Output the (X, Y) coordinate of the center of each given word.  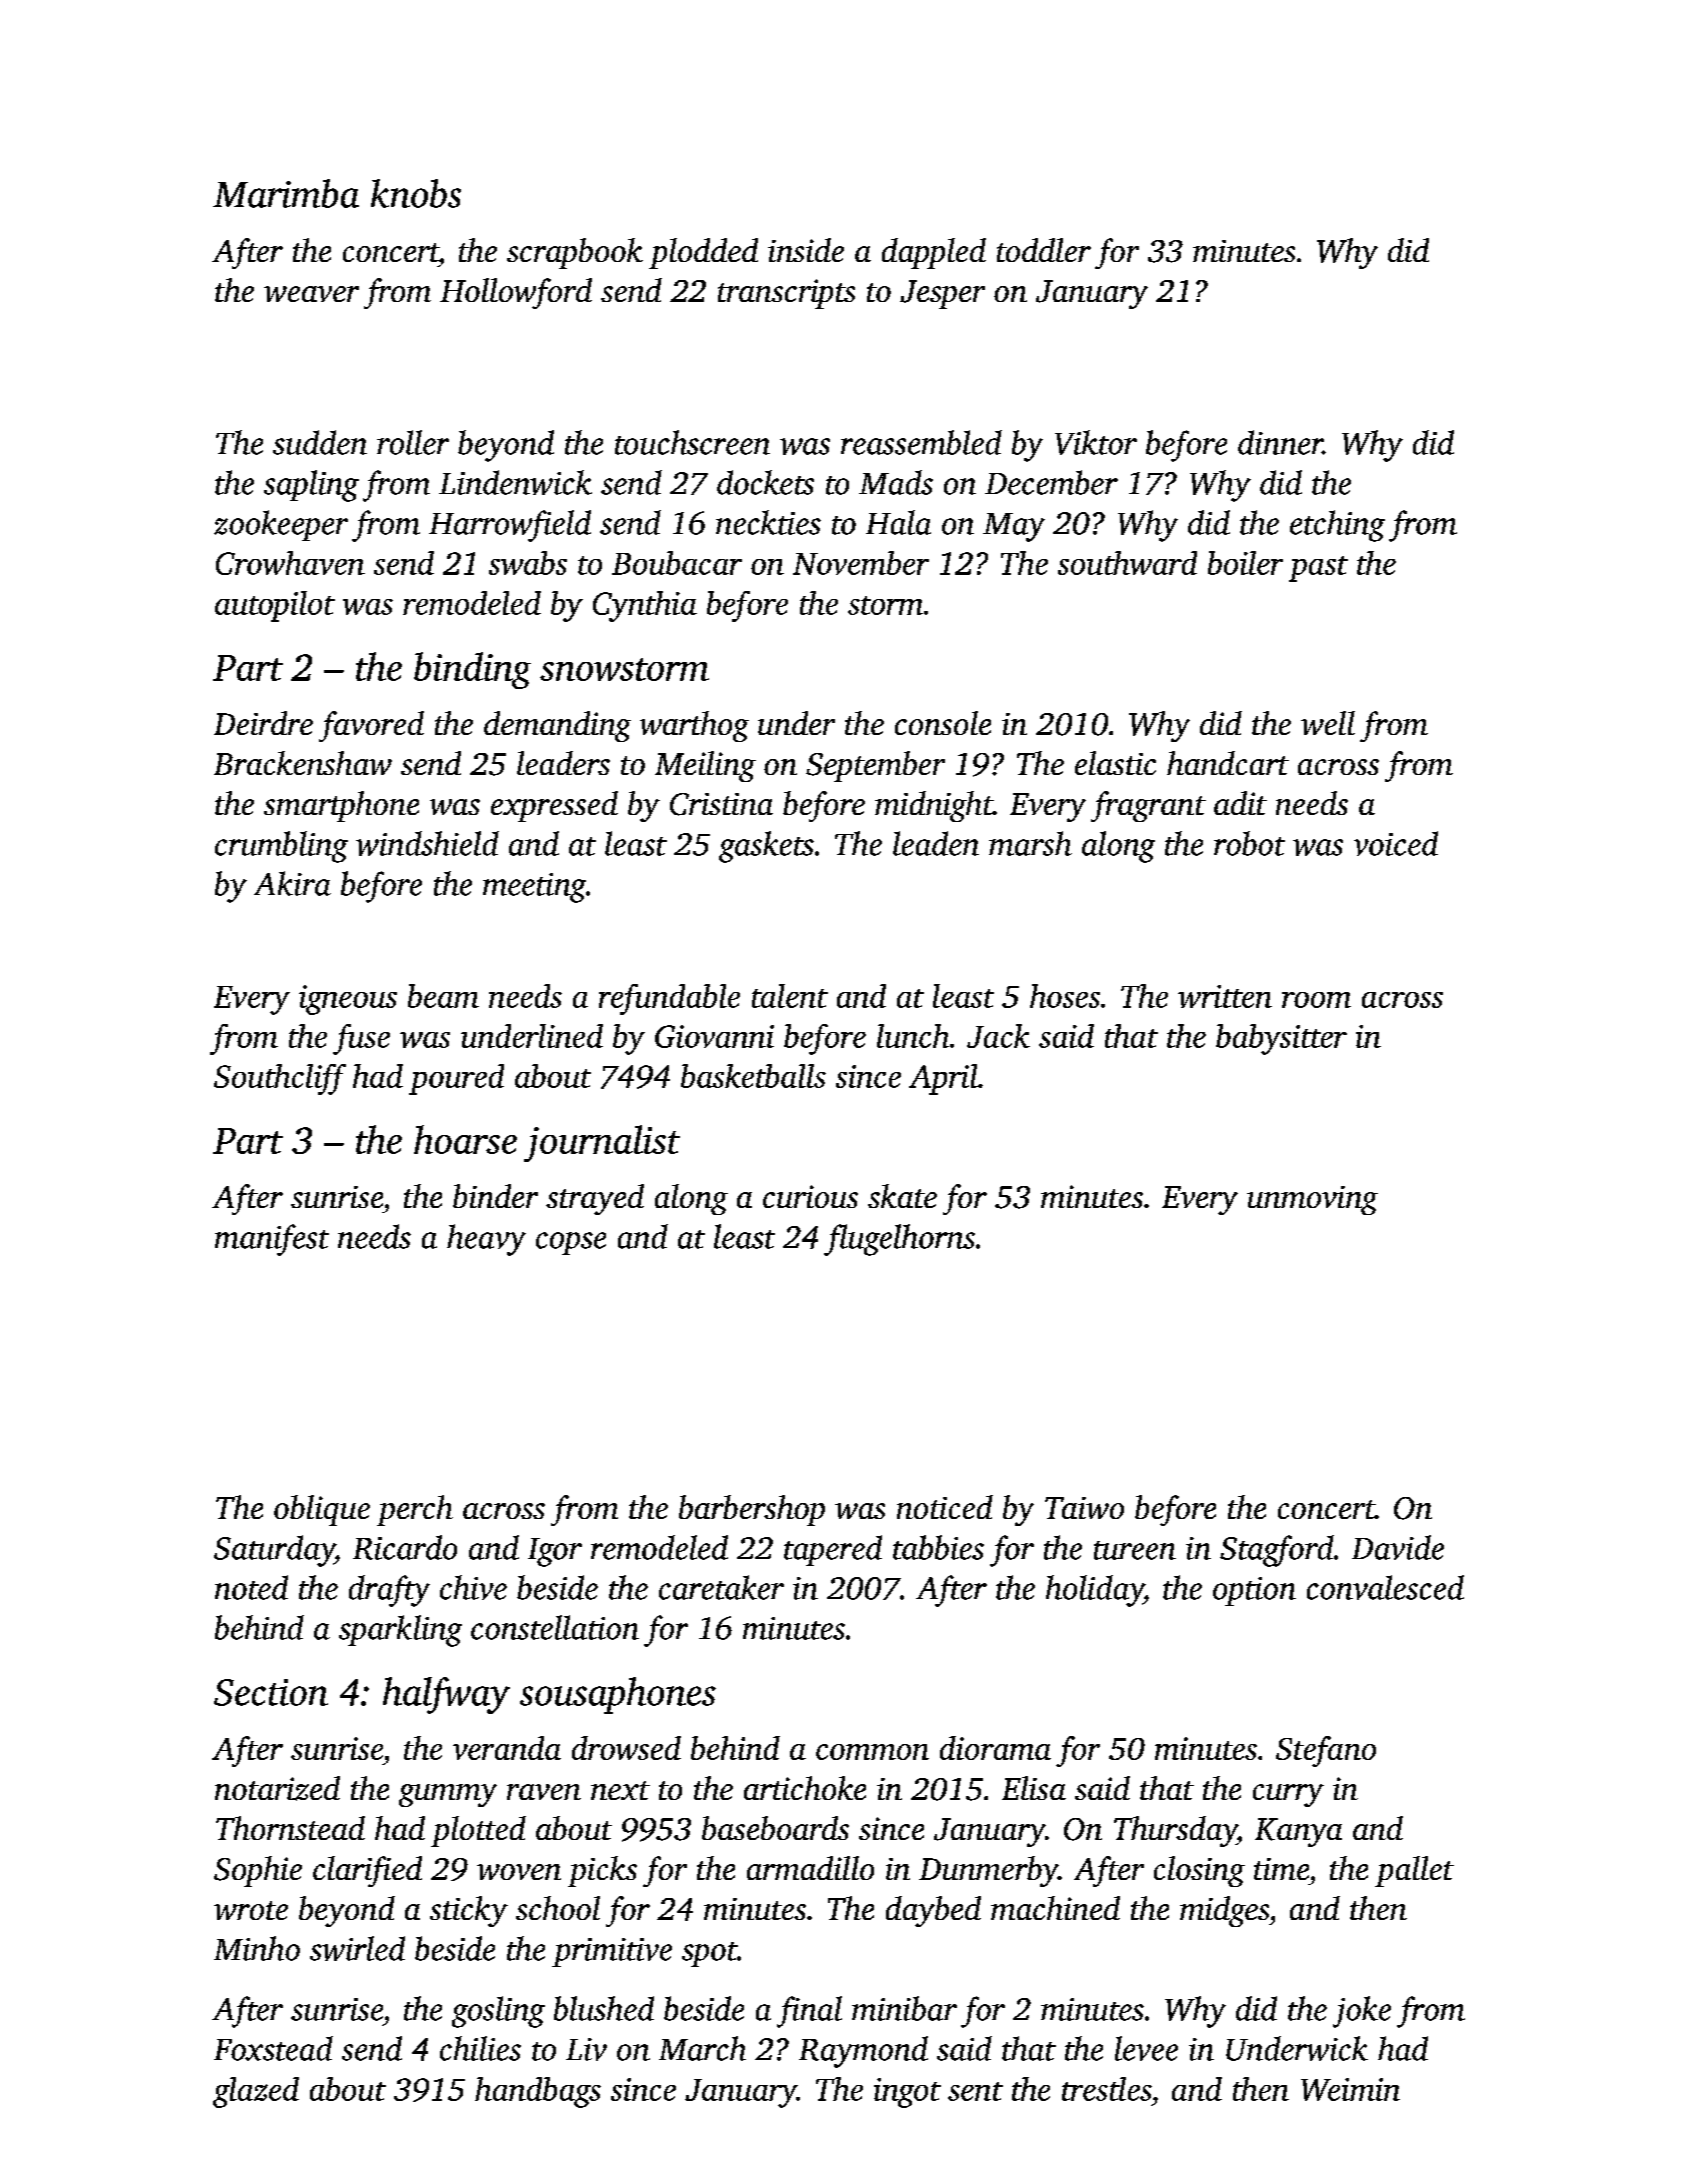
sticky (469, 1911)
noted (251, 1587)
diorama (995, 1748)
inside (806, 250)
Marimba (286, 193)
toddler (1044, 250)
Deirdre (263, 723)
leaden (936, 843)
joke (1362, 2012)
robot (1249, 843)
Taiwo (1084, 1508)
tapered (833, 1550)
